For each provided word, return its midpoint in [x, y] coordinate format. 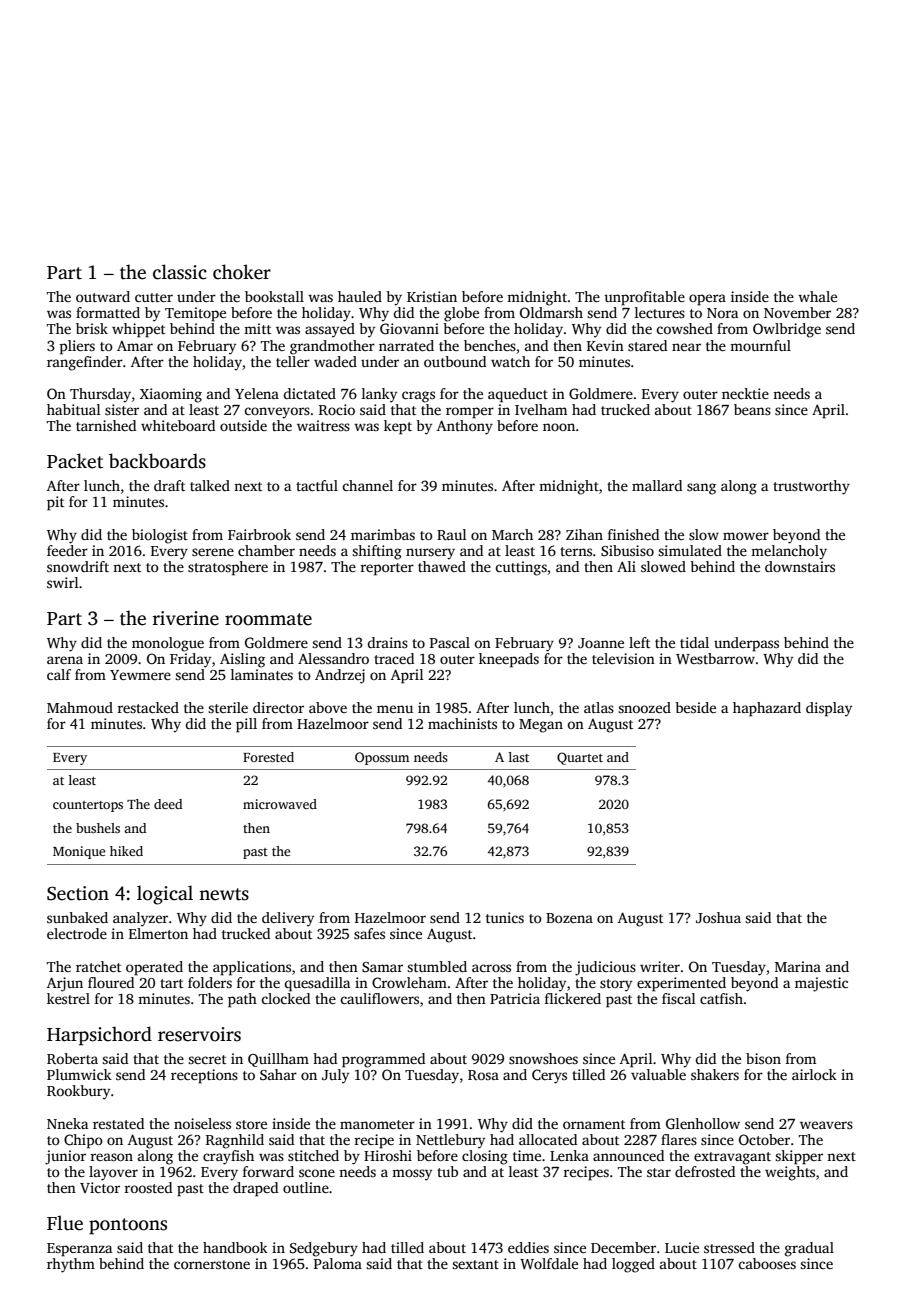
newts [224, 894]
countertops [88, 806]
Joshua [718, 917]
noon [559, 427]
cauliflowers [379, 998]
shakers [715, 1074]
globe [461, 314]
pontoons [128, 1226]
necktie [745, 393]
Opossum [382, 758]
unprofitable [644, 298]
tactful [317, 485]
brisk [92, 328]
